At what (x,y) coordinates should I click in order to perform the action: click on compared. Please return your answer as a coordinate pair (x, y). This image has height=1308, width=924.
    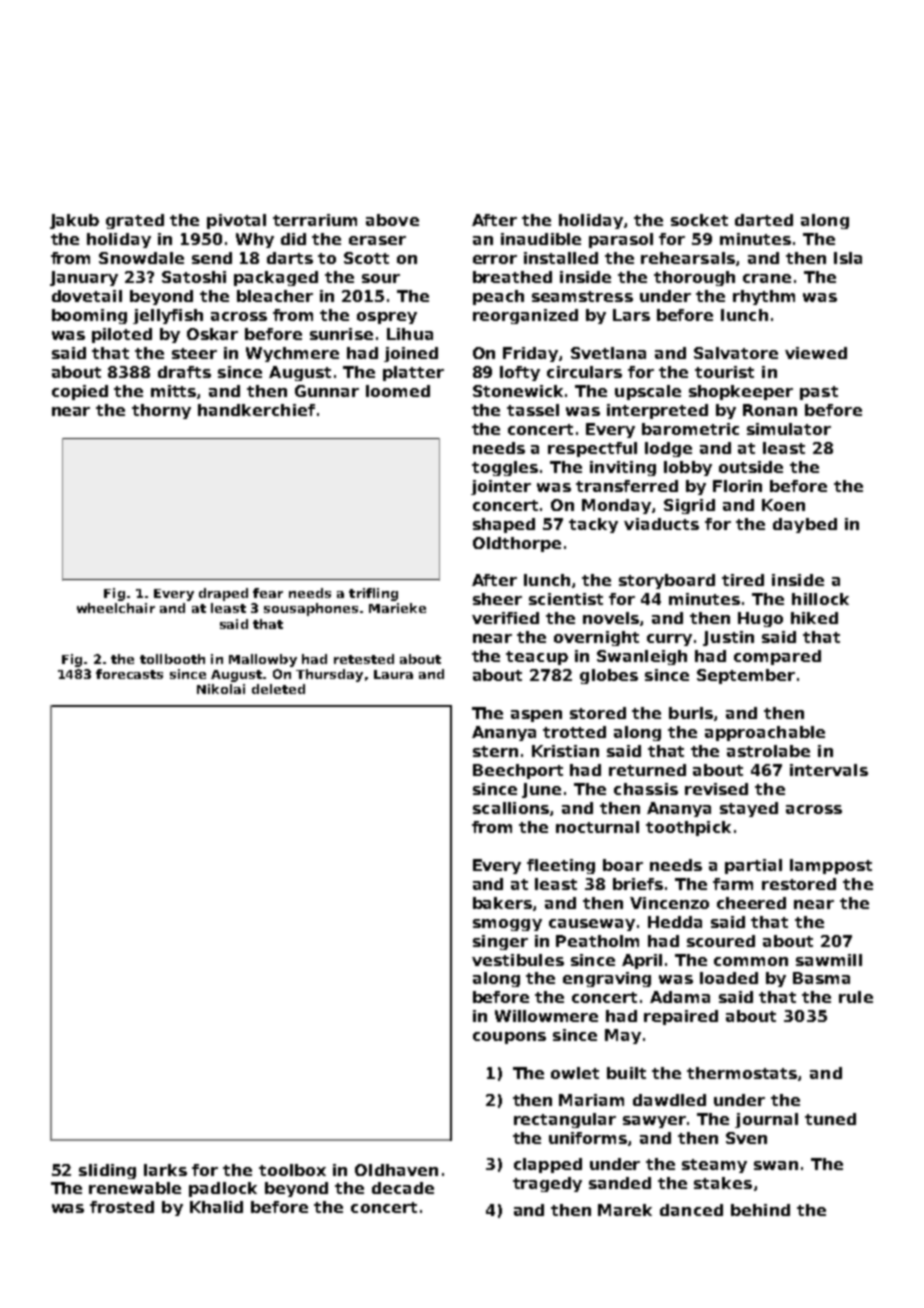
    Looking at the image, I should click on (777, 657).
